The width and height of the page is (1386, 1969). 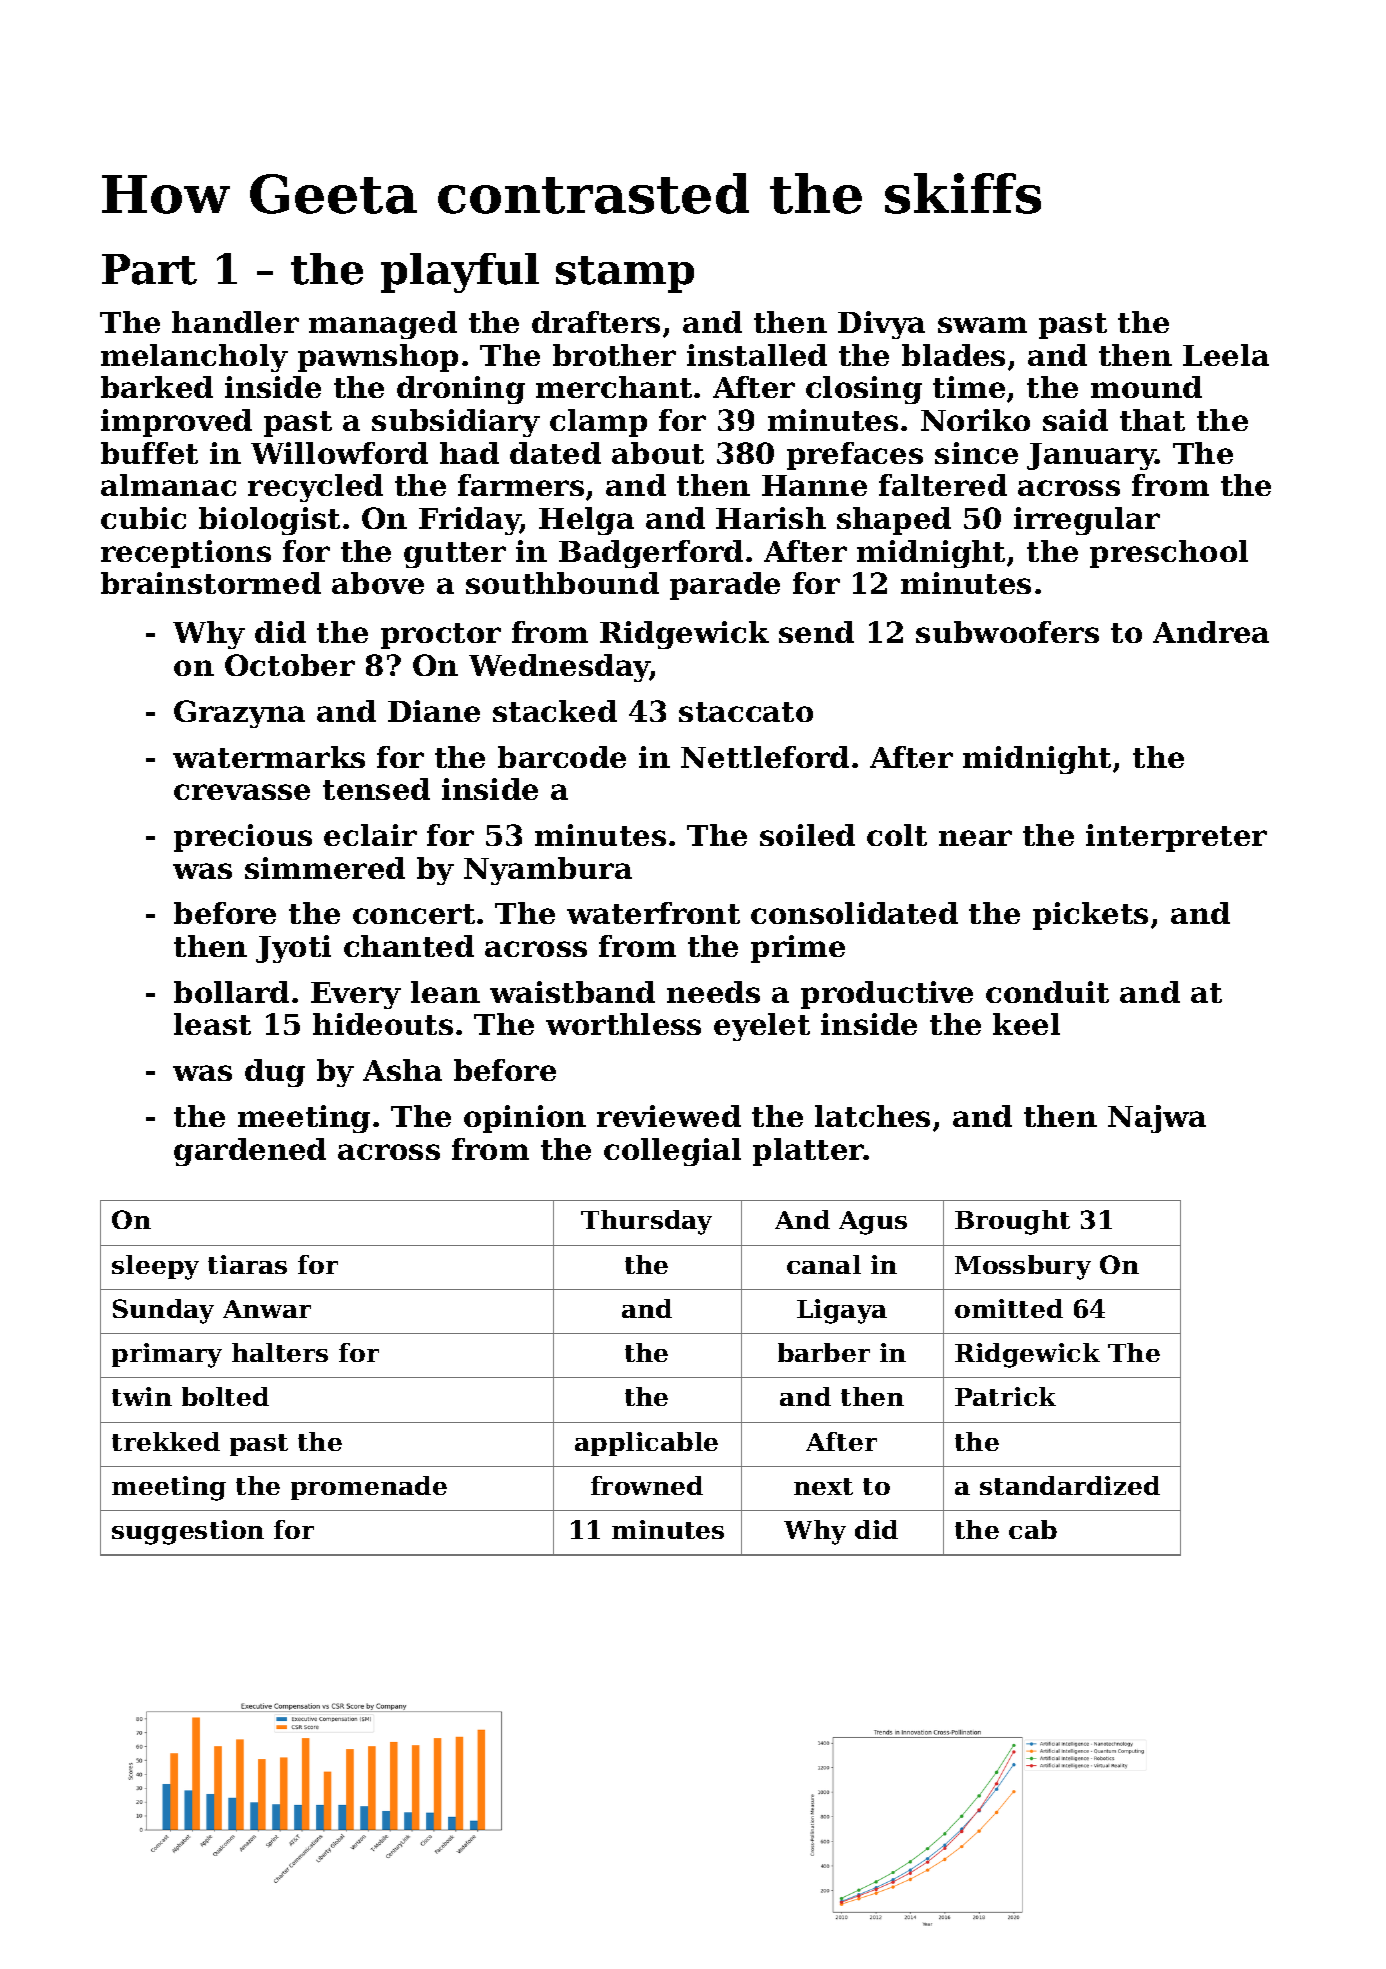 I want to click on tiaras, so click(x=247, y=1264).
